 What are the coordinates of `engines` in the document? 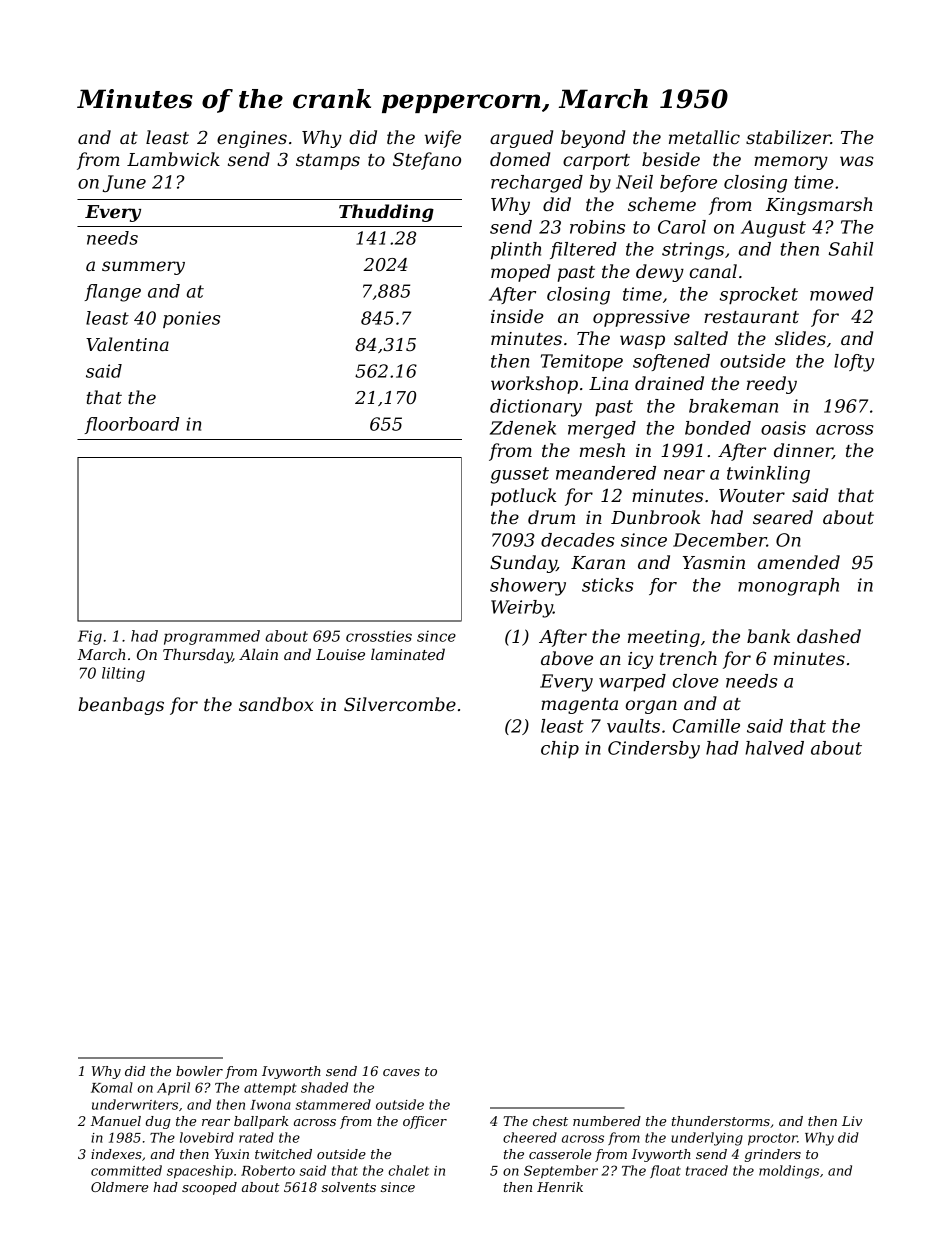 It's located at (252, 139).
